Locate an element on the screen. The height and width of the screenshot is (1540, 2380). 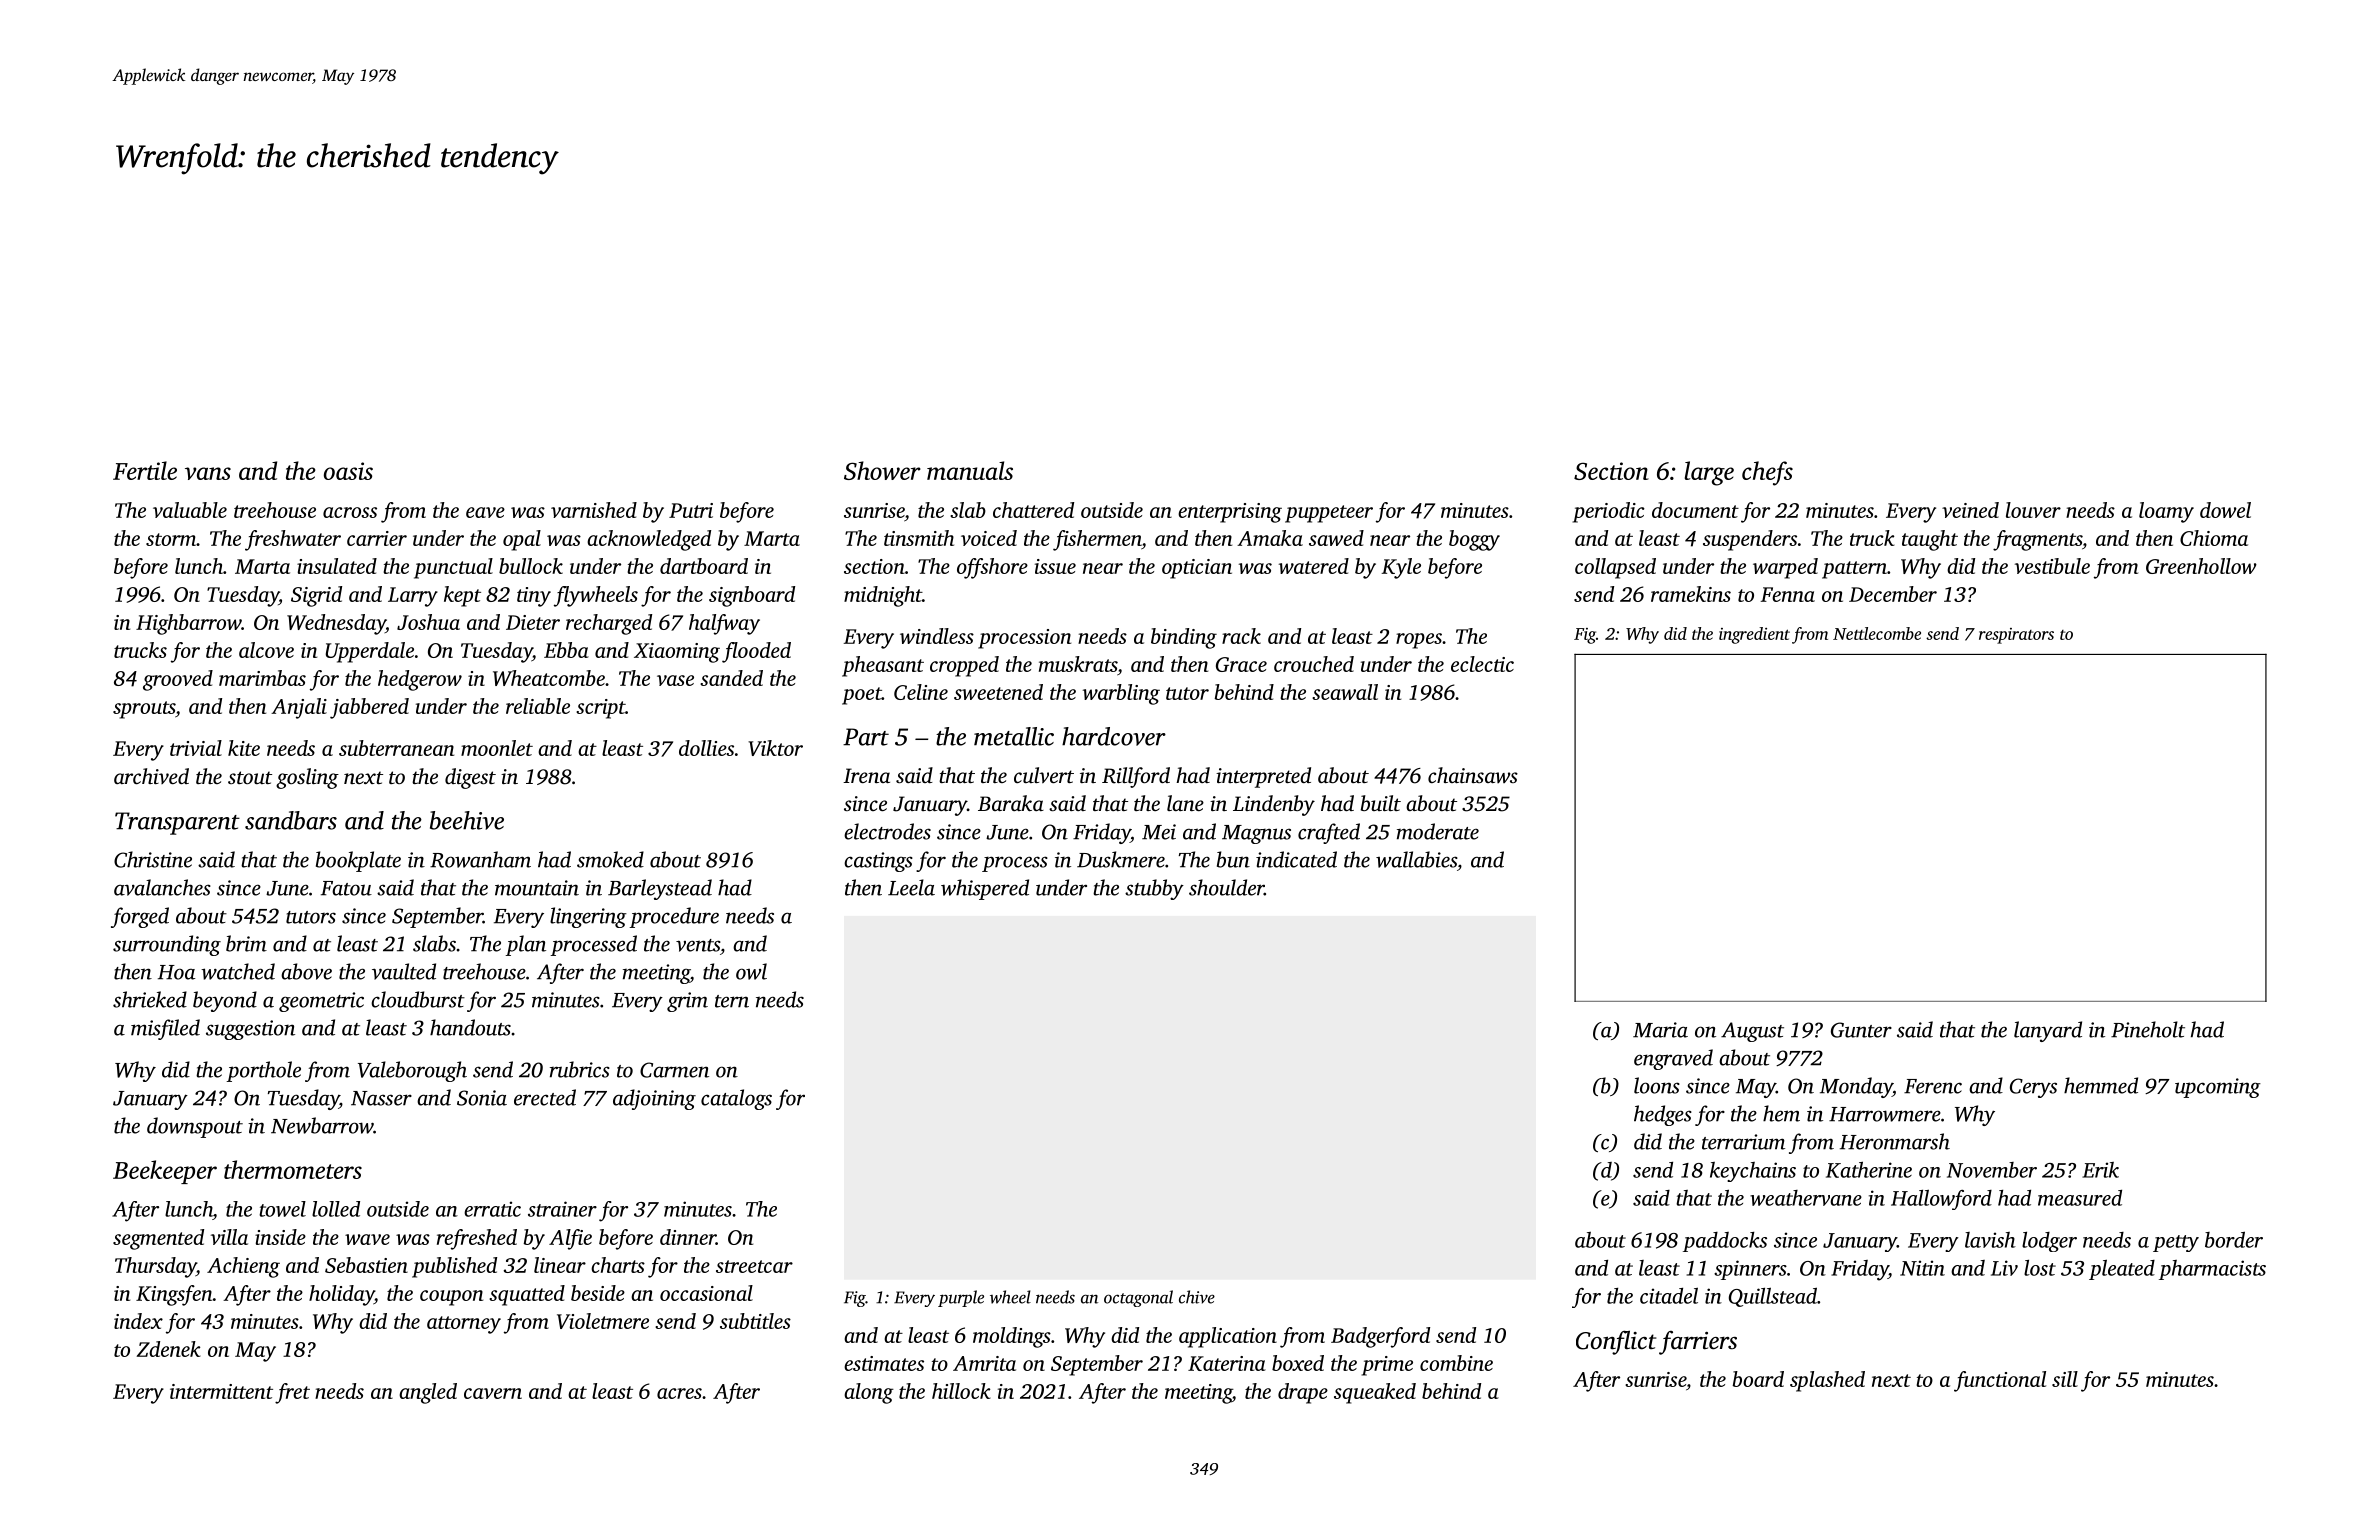
optician is located at coordinates (1197, 569).
